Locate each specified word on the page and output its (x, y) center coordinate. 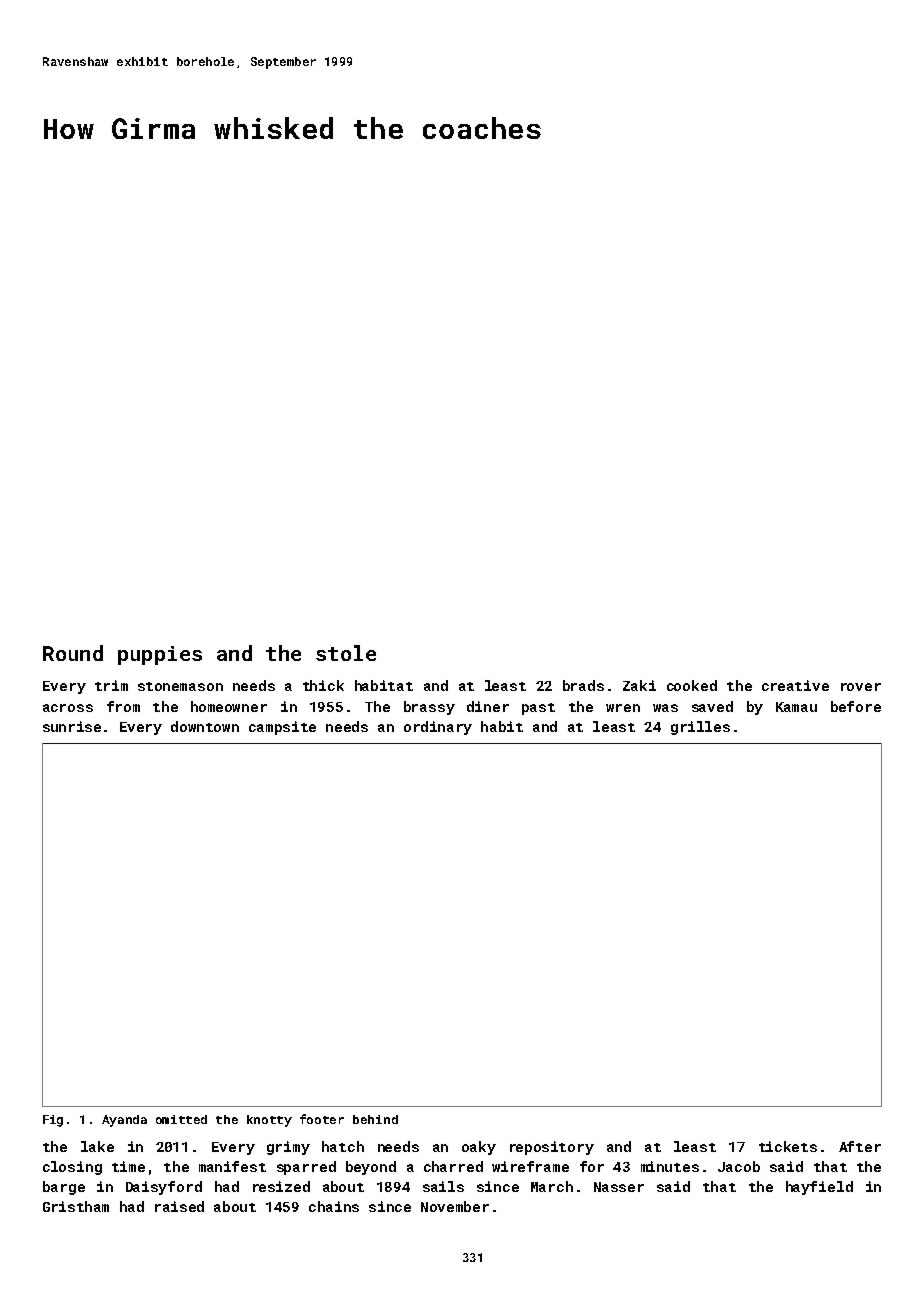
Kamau (796, 707)
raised (179, 1206)
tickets (788, 1146)
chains (334, 1206)
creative (795, 685)
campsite (282, 728)
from (123, 706)
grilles (700, 728)
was (665, 708)
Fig (53, 1121)
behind (375, 1119)
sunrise (72, 726)
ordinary (438, 728)
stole (346, 653)
